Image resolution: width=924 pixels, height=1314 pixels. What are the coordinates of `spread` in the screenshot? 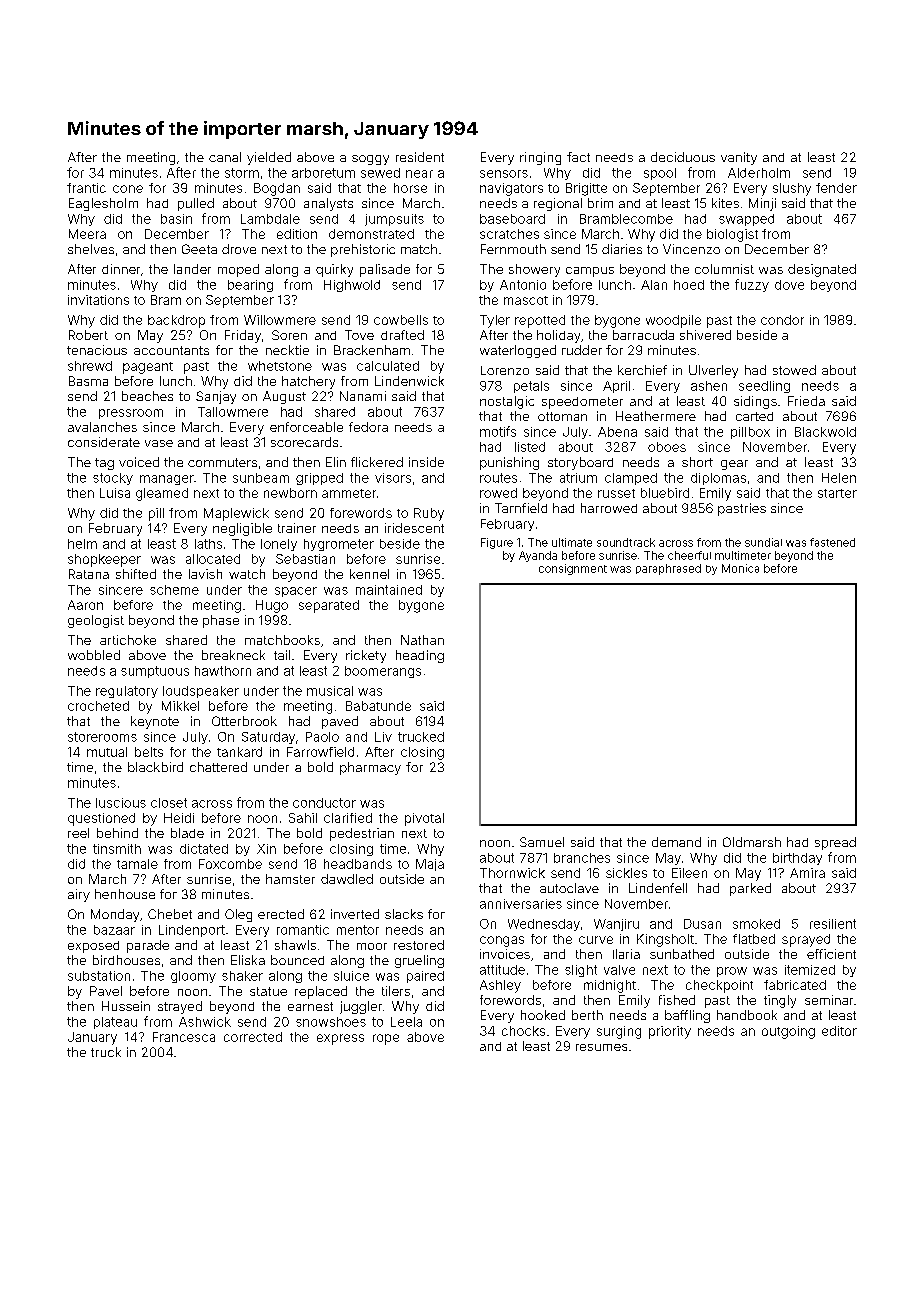 It's located at (835, 843).
